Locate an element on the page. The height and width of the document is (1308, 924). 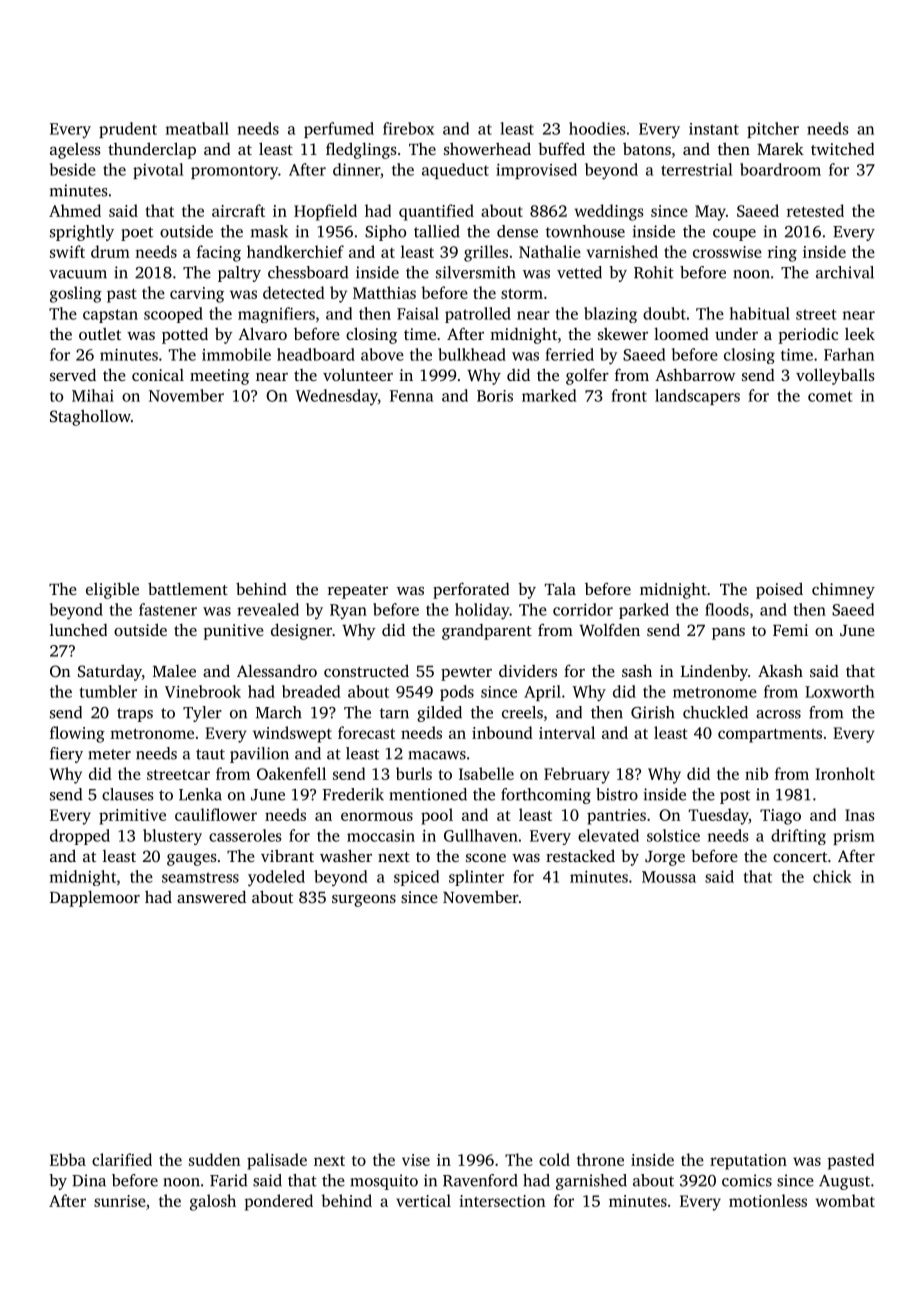
scone is located at coordinates (486, 858).
